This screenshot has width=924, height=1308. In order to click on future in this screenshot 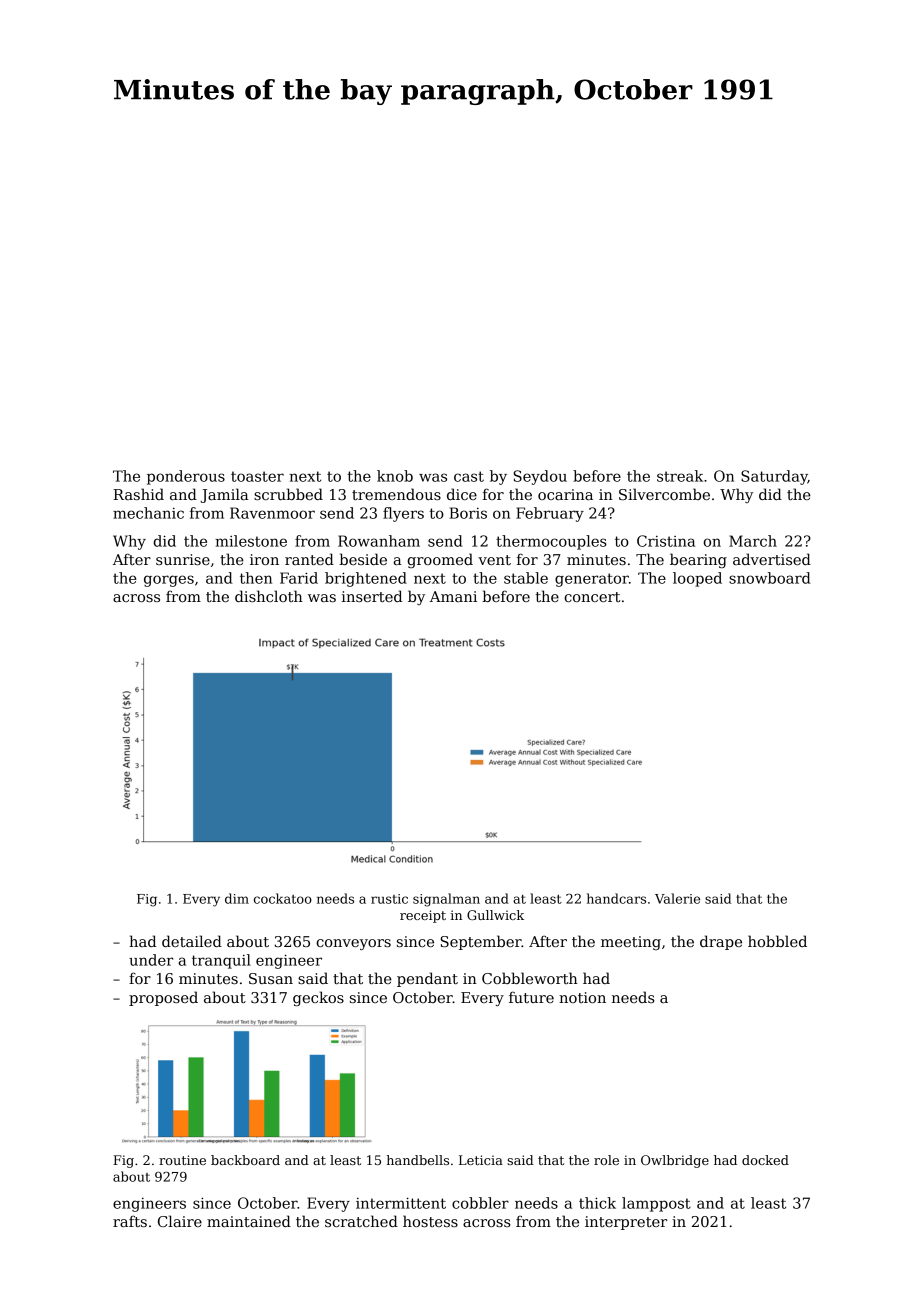, I will do `click(531, 997)`.
